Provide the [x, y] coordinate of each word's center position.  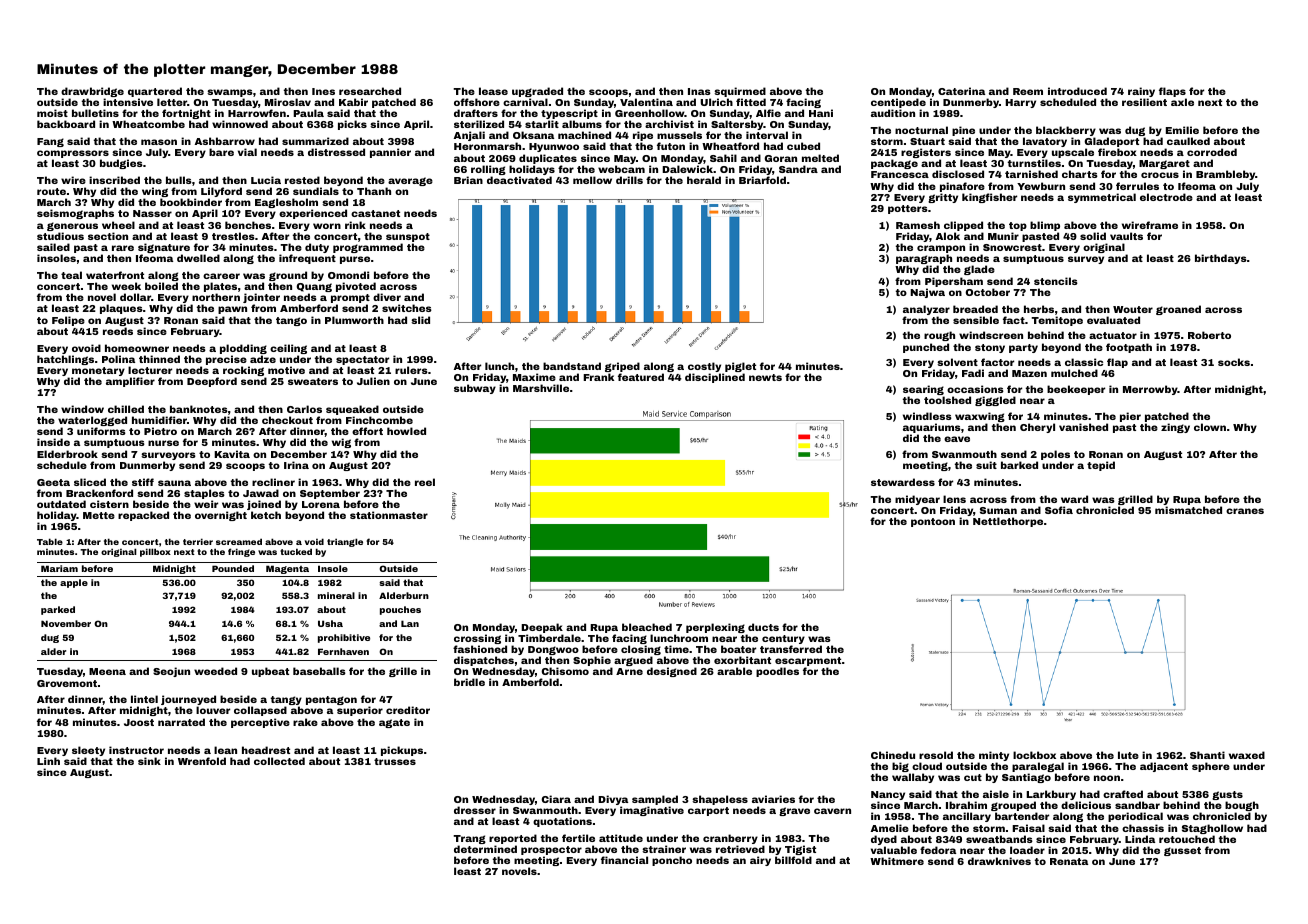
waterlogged [92, 422]
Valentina [646, 102]
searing [923, 390]
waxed [1247, 755]
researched [370, 91]
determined [485, 849]
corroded [1212, 152]
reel [425, 482]
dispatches [484, 661]
